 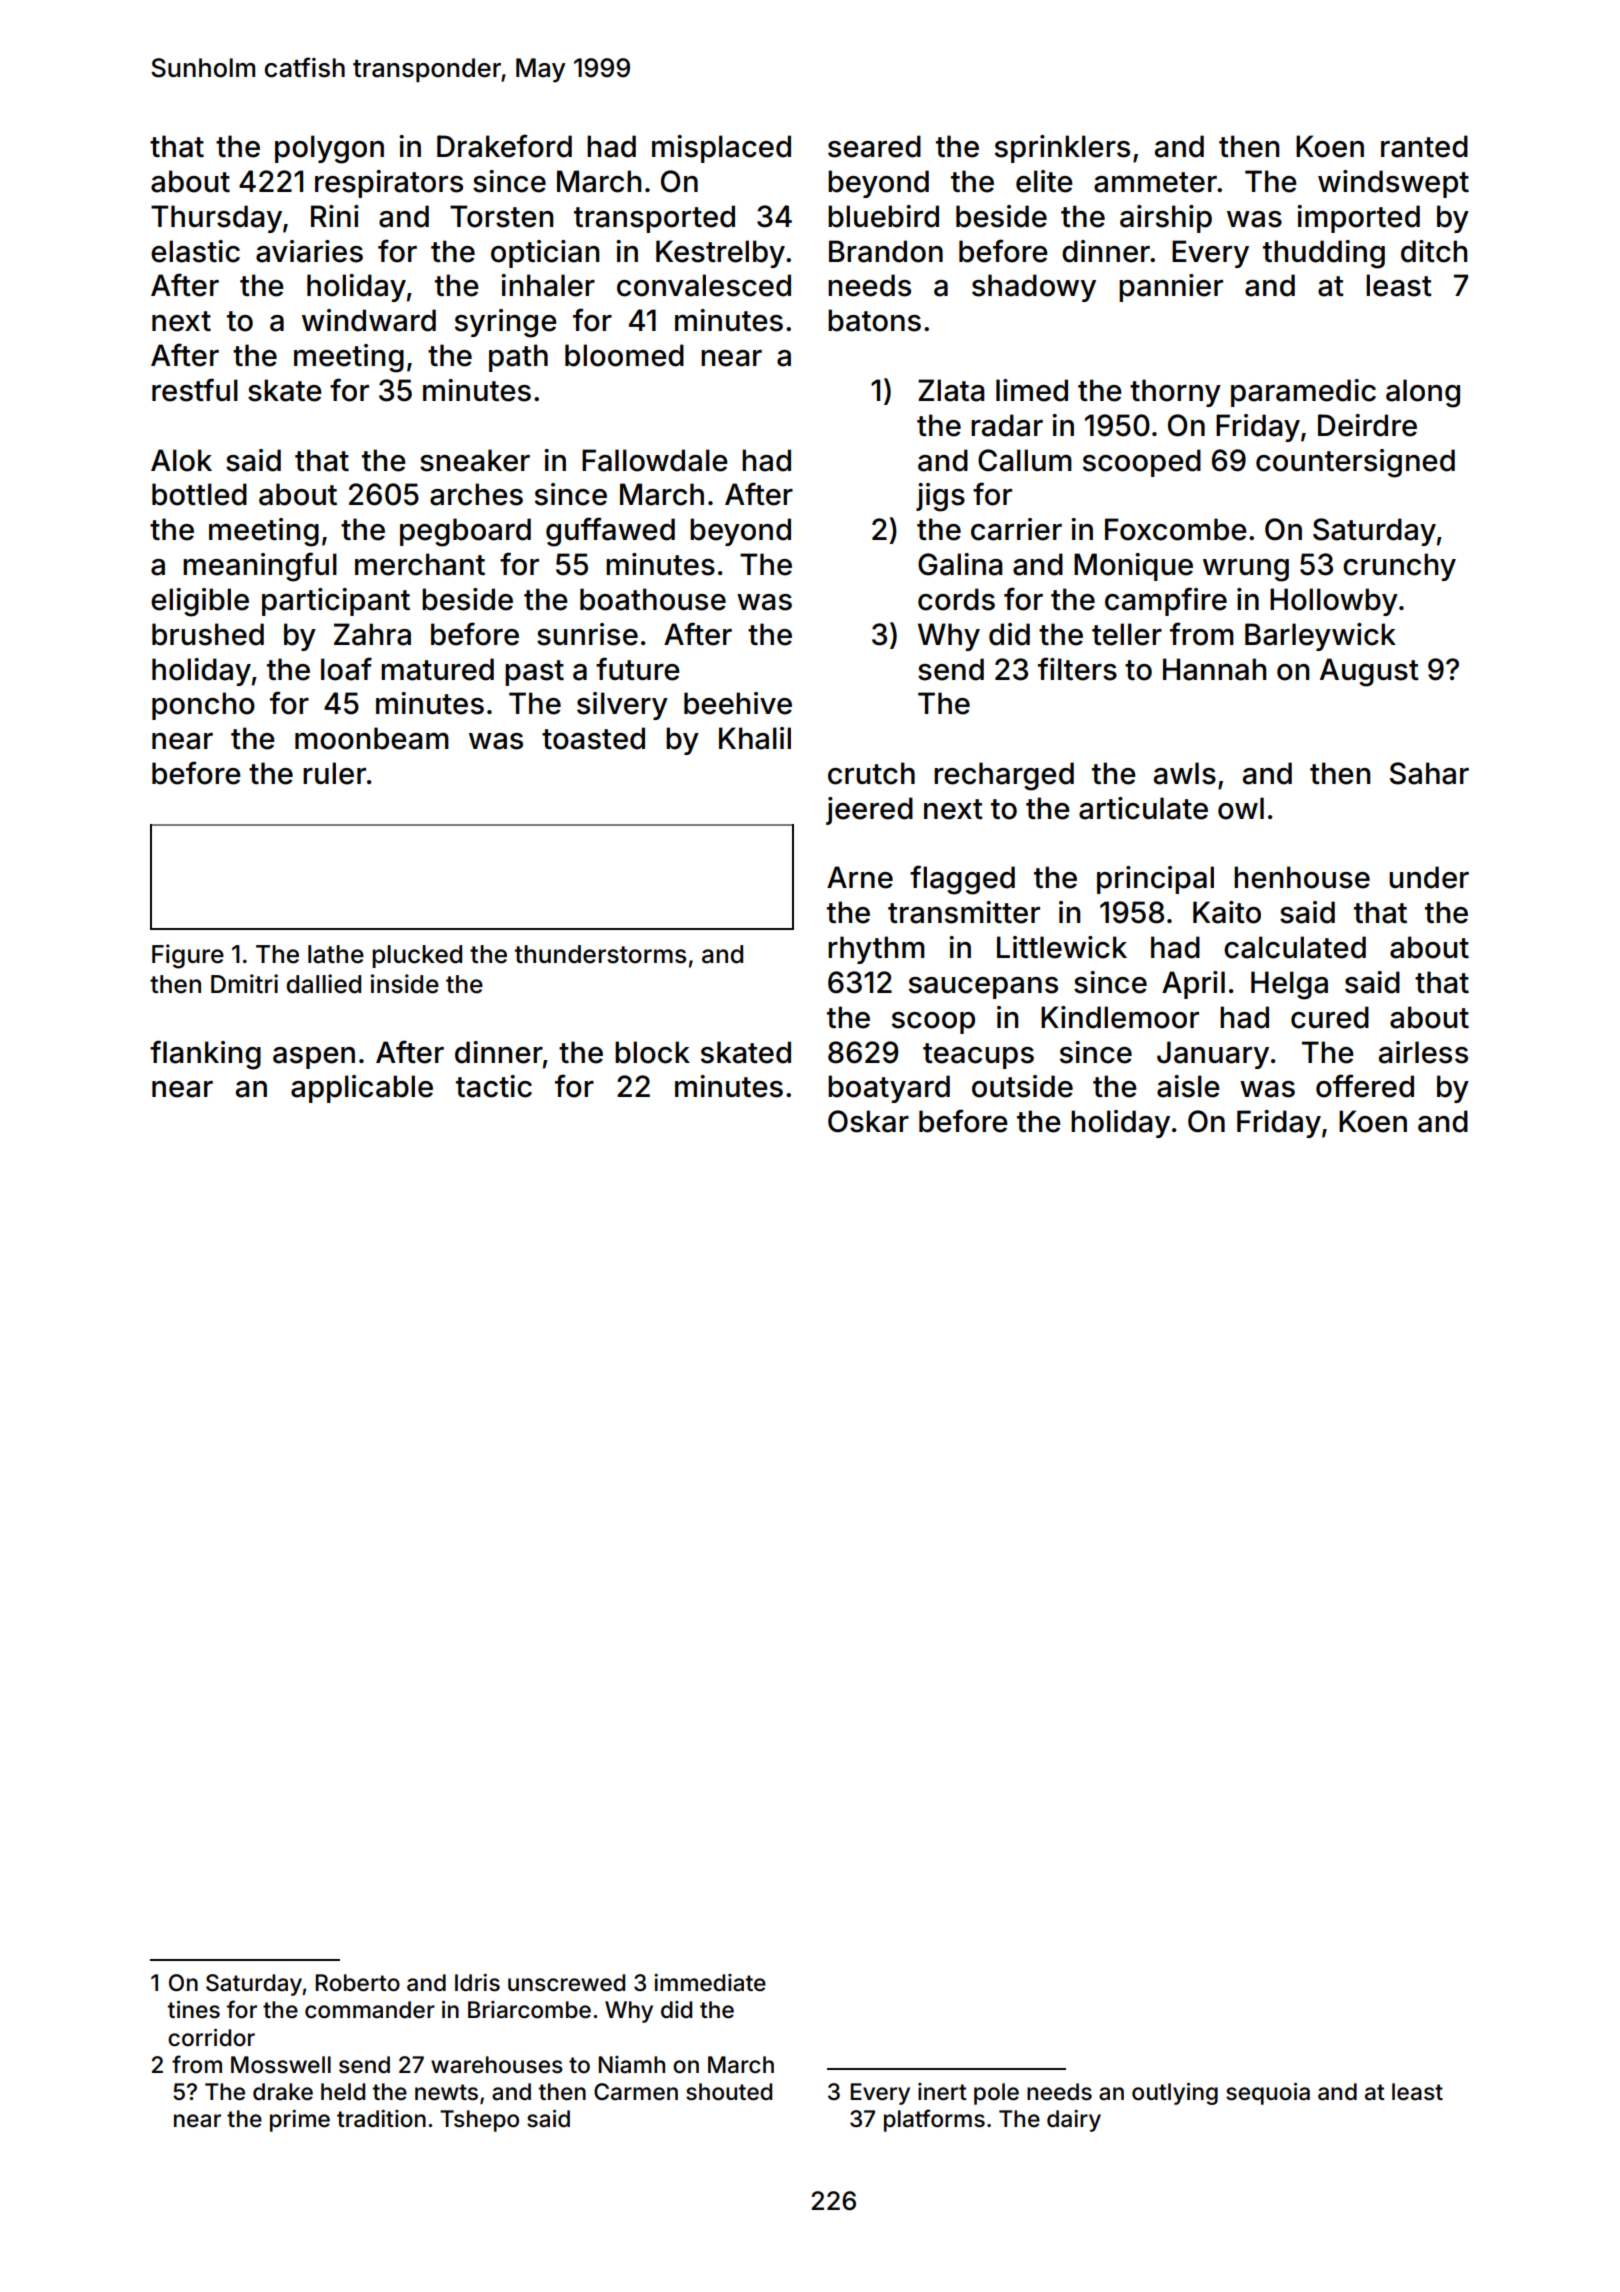 What do you see at coordinates (755, 738) in the image?
I see `Khalil` at bounding box center [755, 738].
